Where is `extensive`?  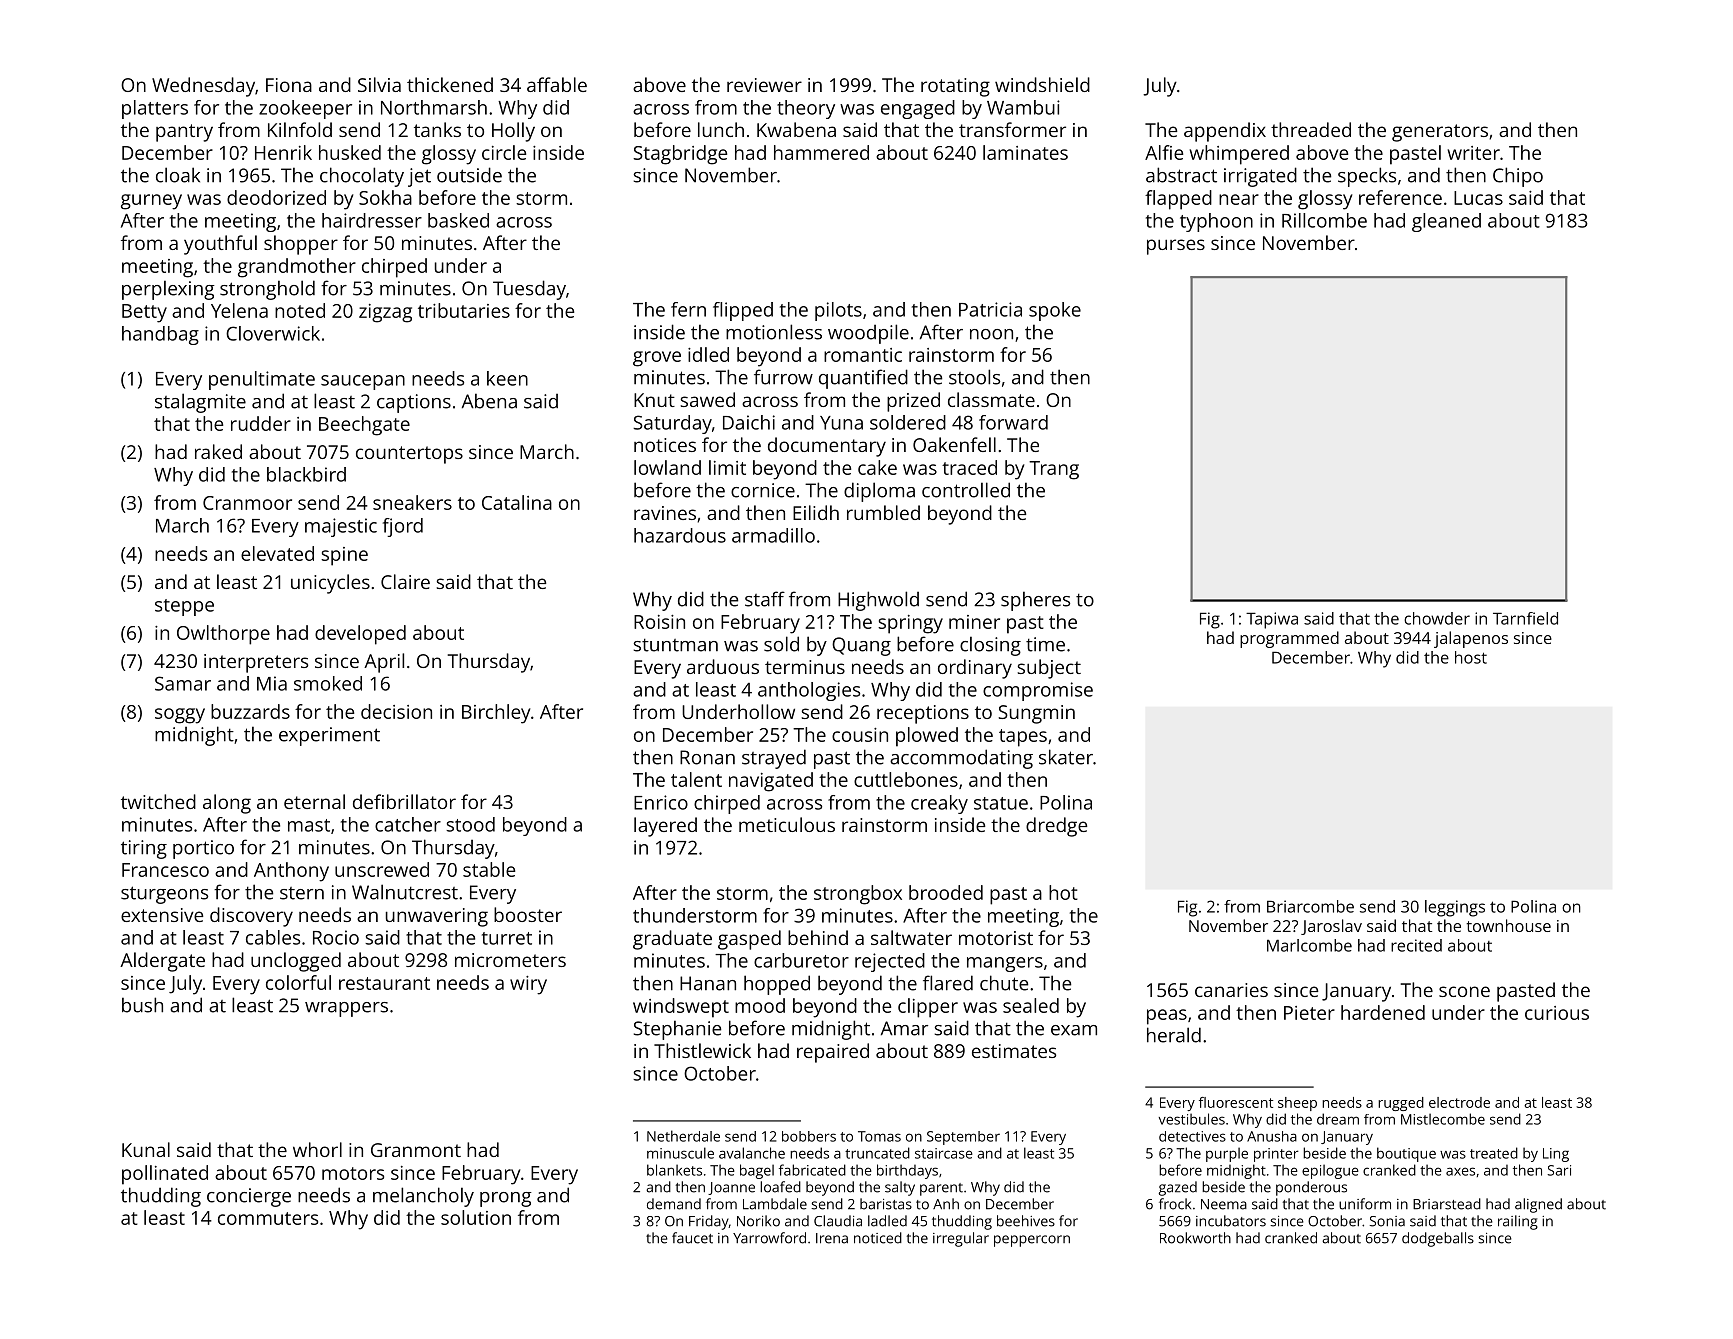 extensive is located at coordinates (162, 915).
